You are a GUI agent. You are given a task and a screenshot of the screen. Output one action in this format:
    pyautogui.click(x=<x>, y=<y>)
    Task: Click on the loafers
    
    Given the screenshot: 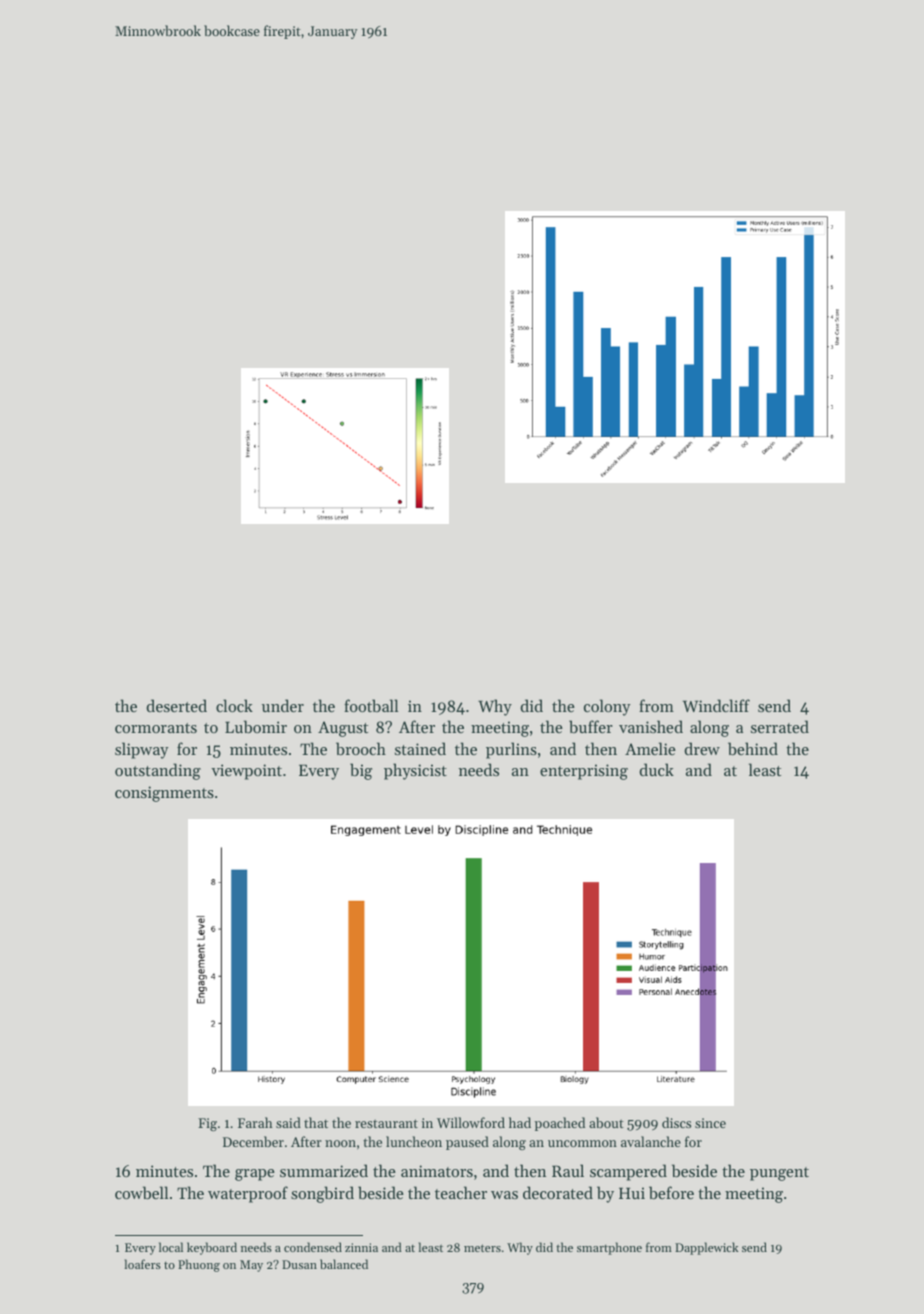 What is the action you would take?
    pyautogui.click(x=143, y=1264)
